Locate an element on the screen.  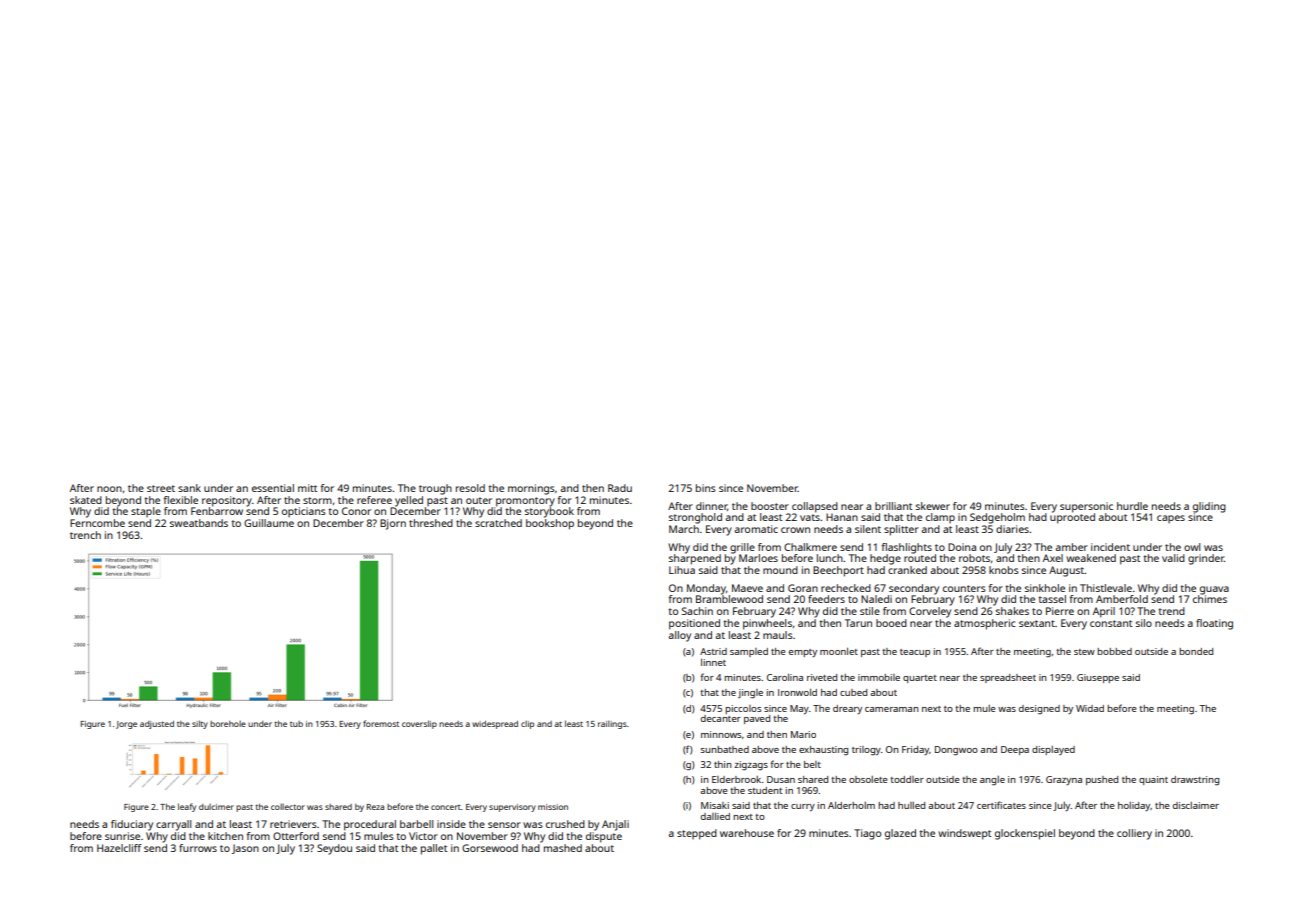
Radu is located at coordinates (620, 488).
